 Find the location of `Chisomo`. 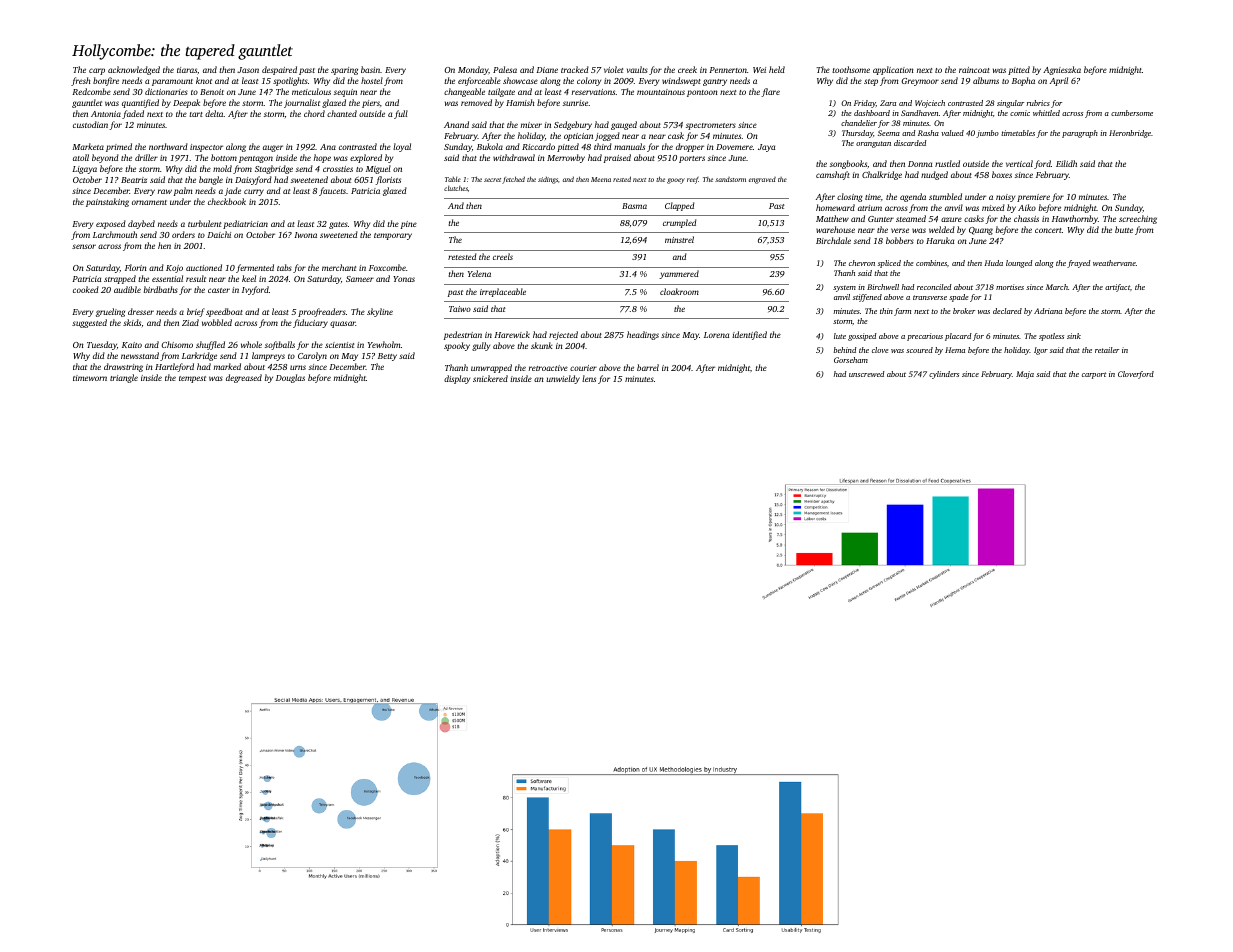

Chisomo is located at coordinates (177, 344).
